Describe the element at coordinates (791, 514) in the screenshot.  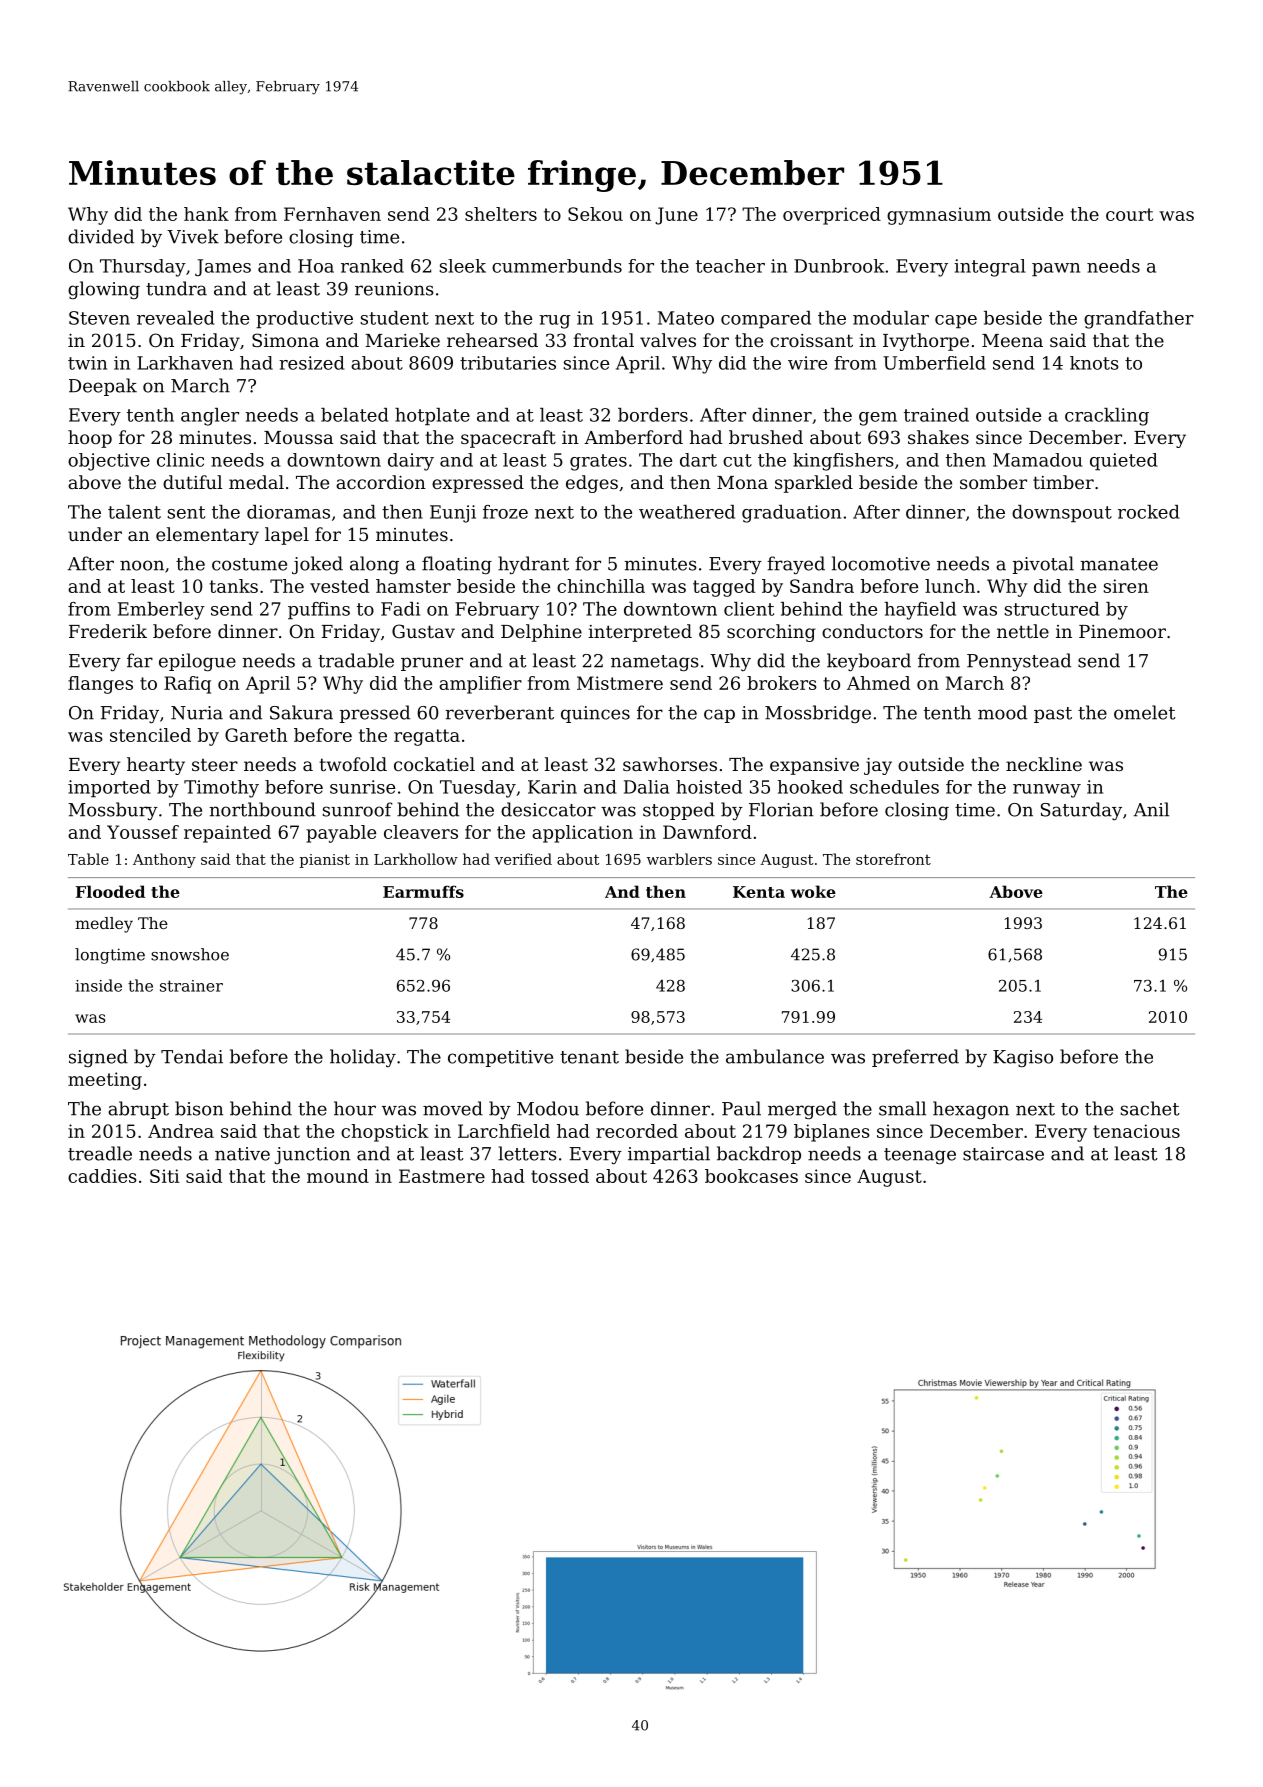
I see `graduation` at that location.
